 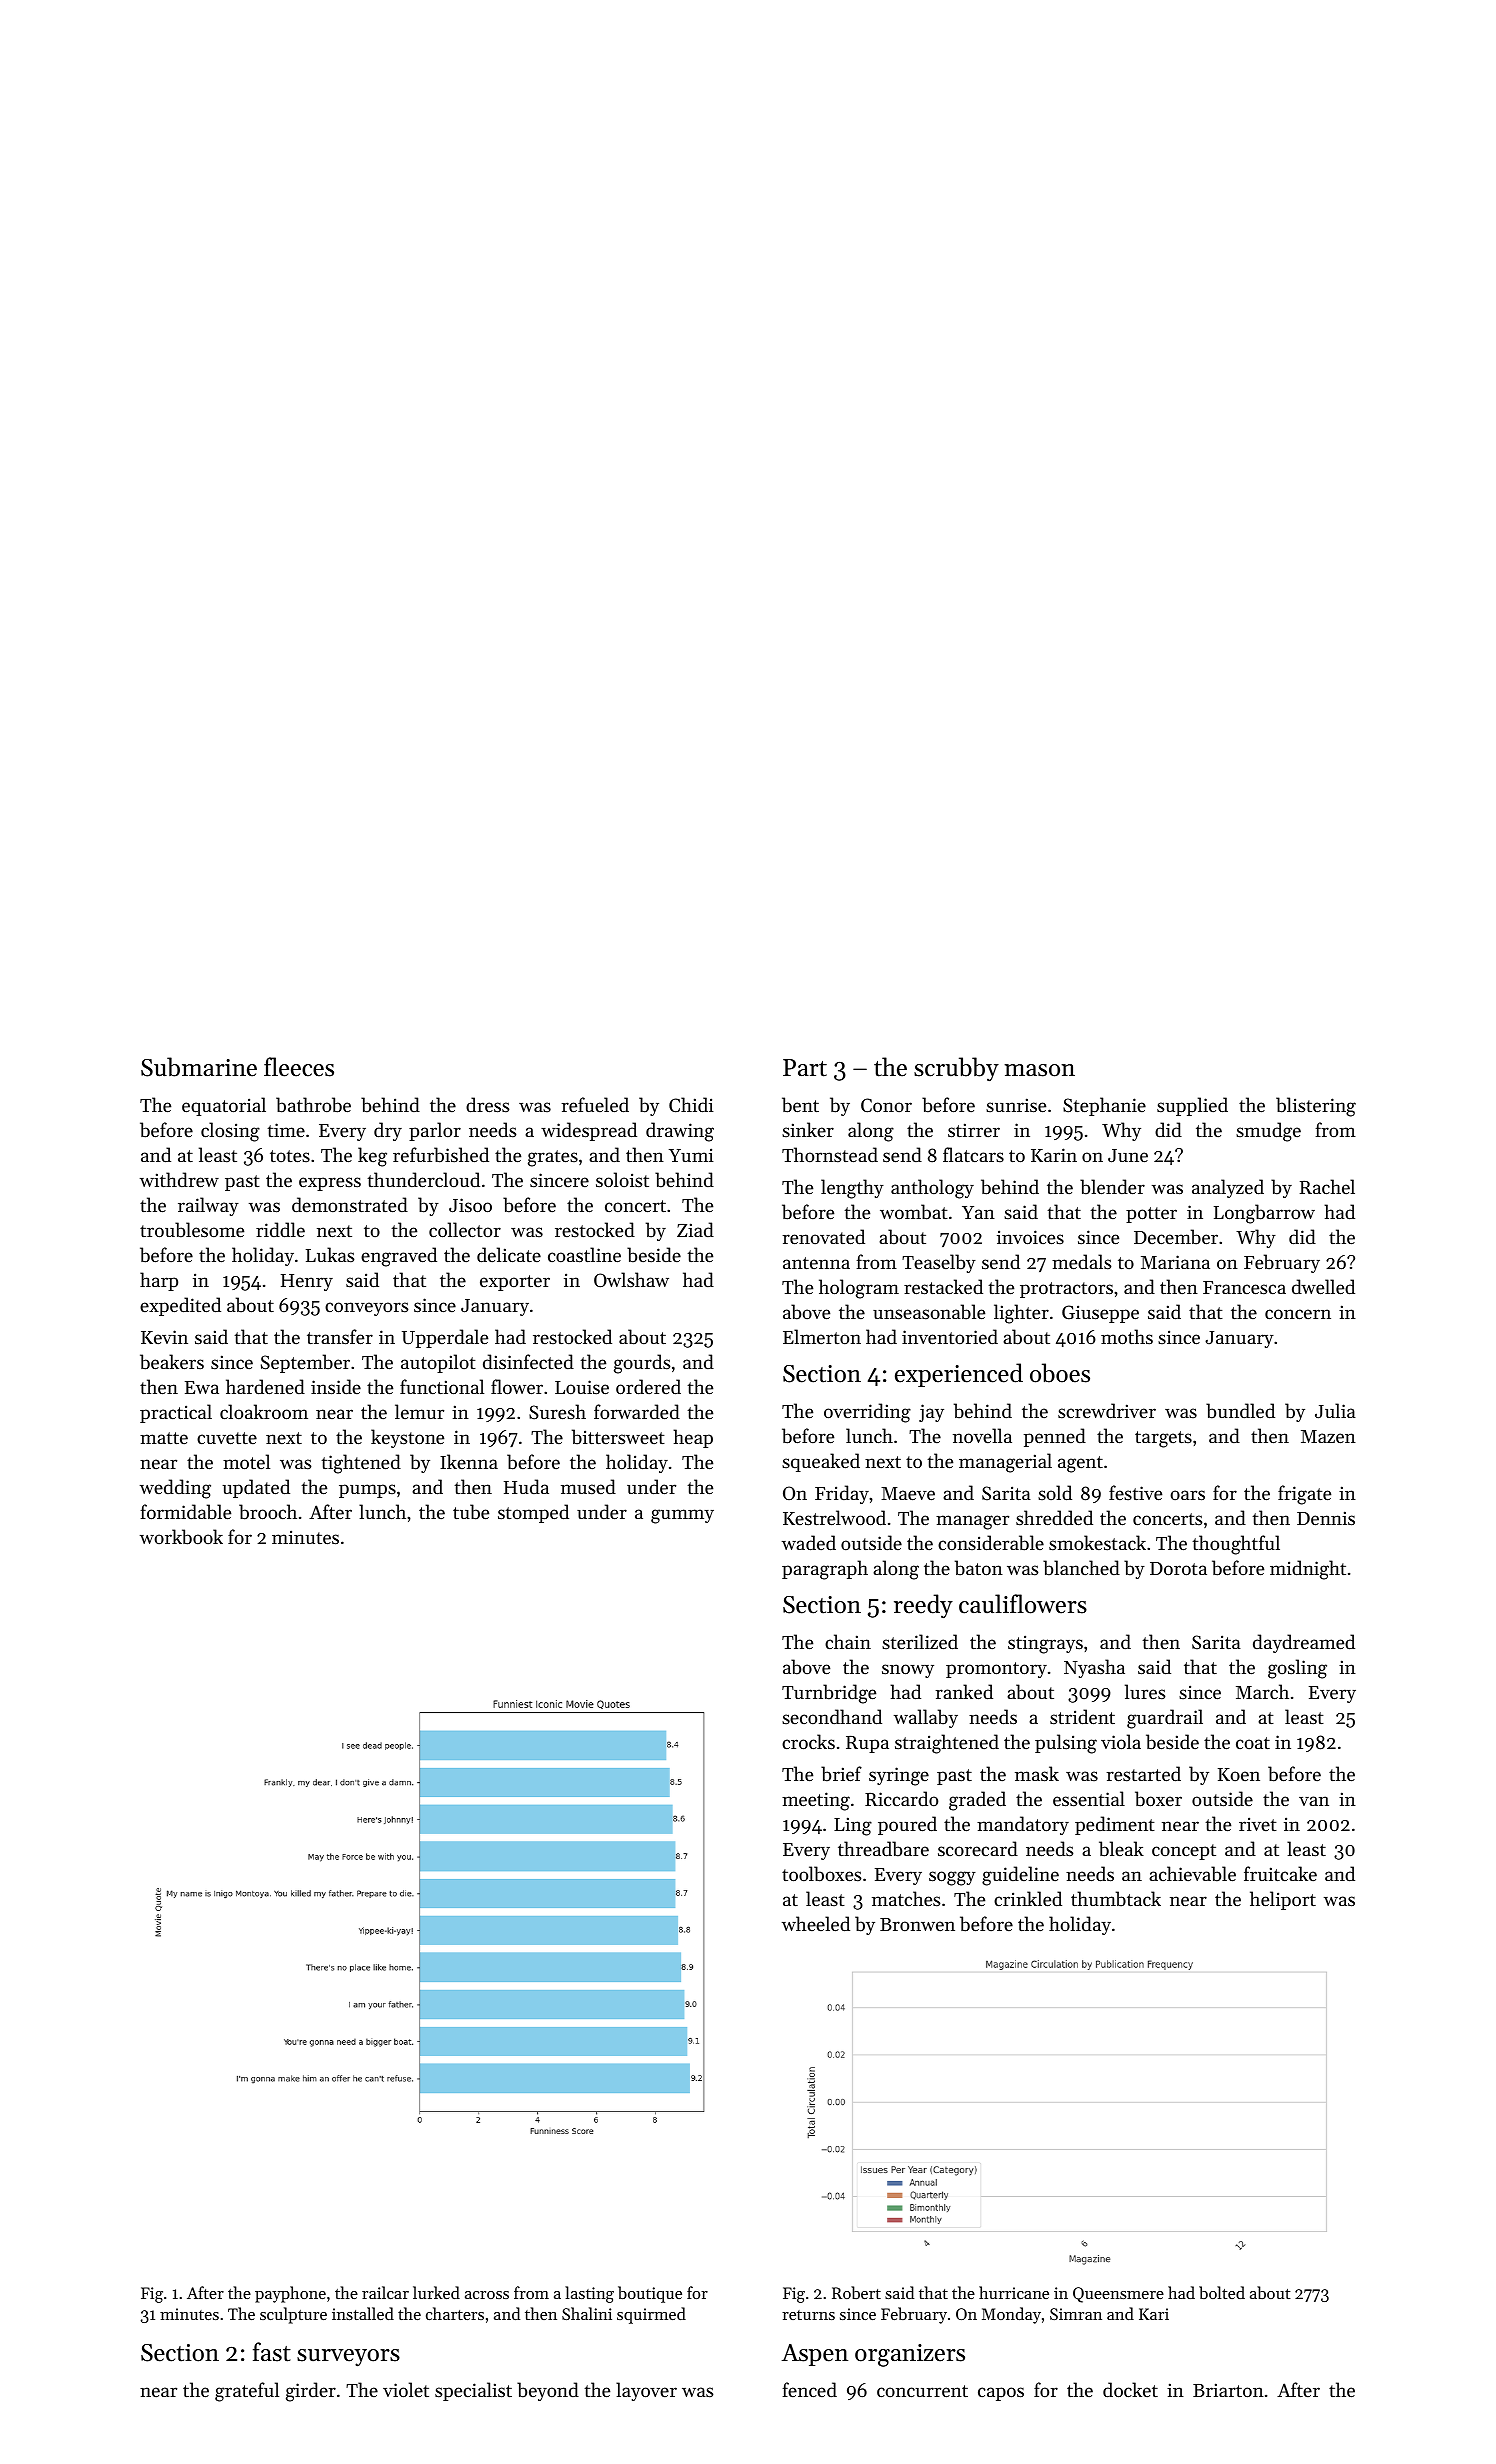 What do you see at coordinates (856, 2292) in the screenshot?
I see `Robert` at bounding box center [856, 2292].
